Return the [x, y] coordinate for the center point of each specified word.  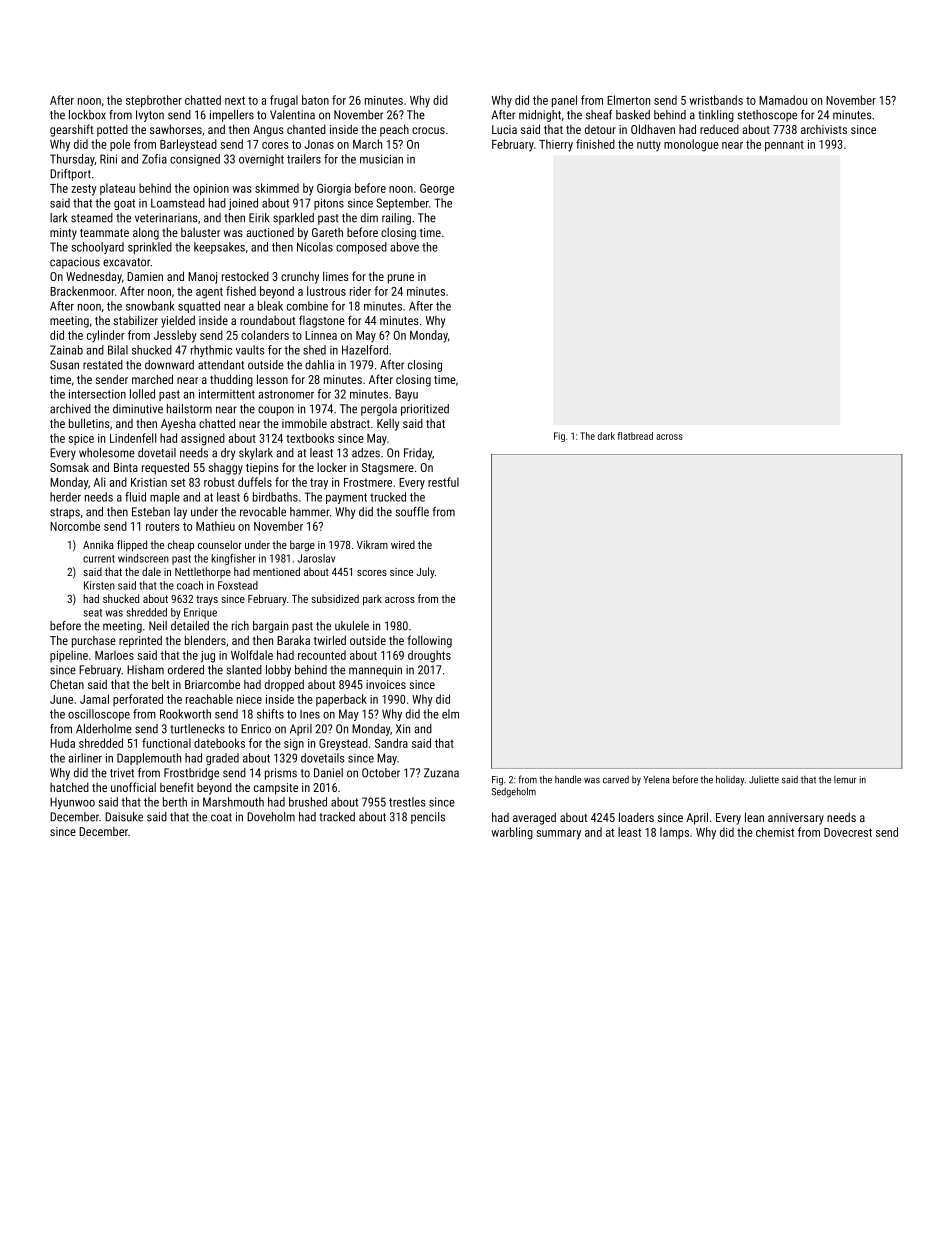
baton [315, 100]
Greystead [343, 744]
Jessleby [175, 336]
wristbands [716, 100]
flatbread [635, 436]
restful [443, 482]
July [425, 573]
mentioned [276, 571]
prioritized [425, 410]
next [235, 100]
